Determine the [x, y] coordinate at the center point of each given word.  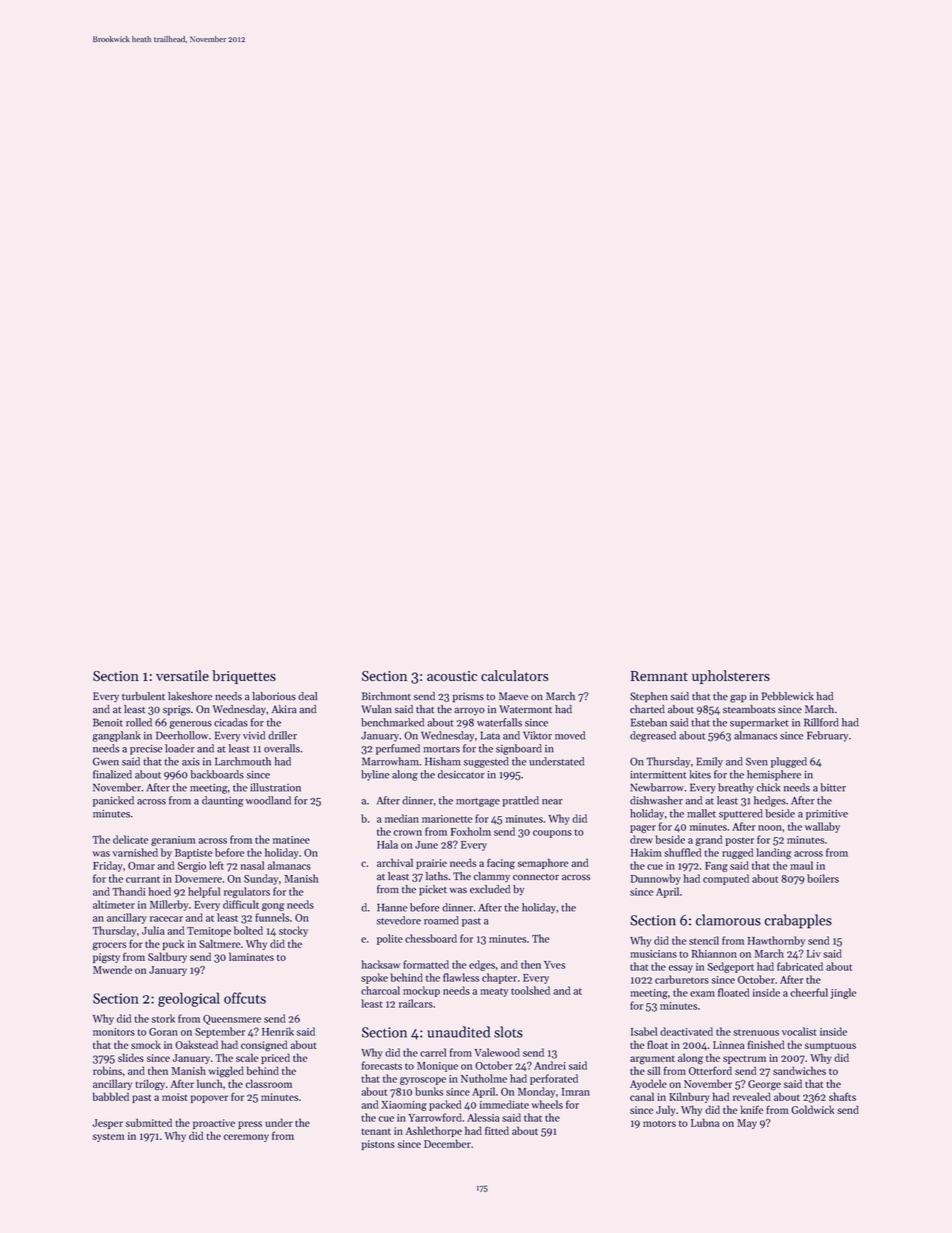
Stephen [649, 697]
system [108, 1137]
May [747, 1124]
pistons [378, 1145]
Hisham [443, 761]
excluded [490, 889]
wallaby [822, 827]
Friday [108, 866]
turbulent [143, 696]
